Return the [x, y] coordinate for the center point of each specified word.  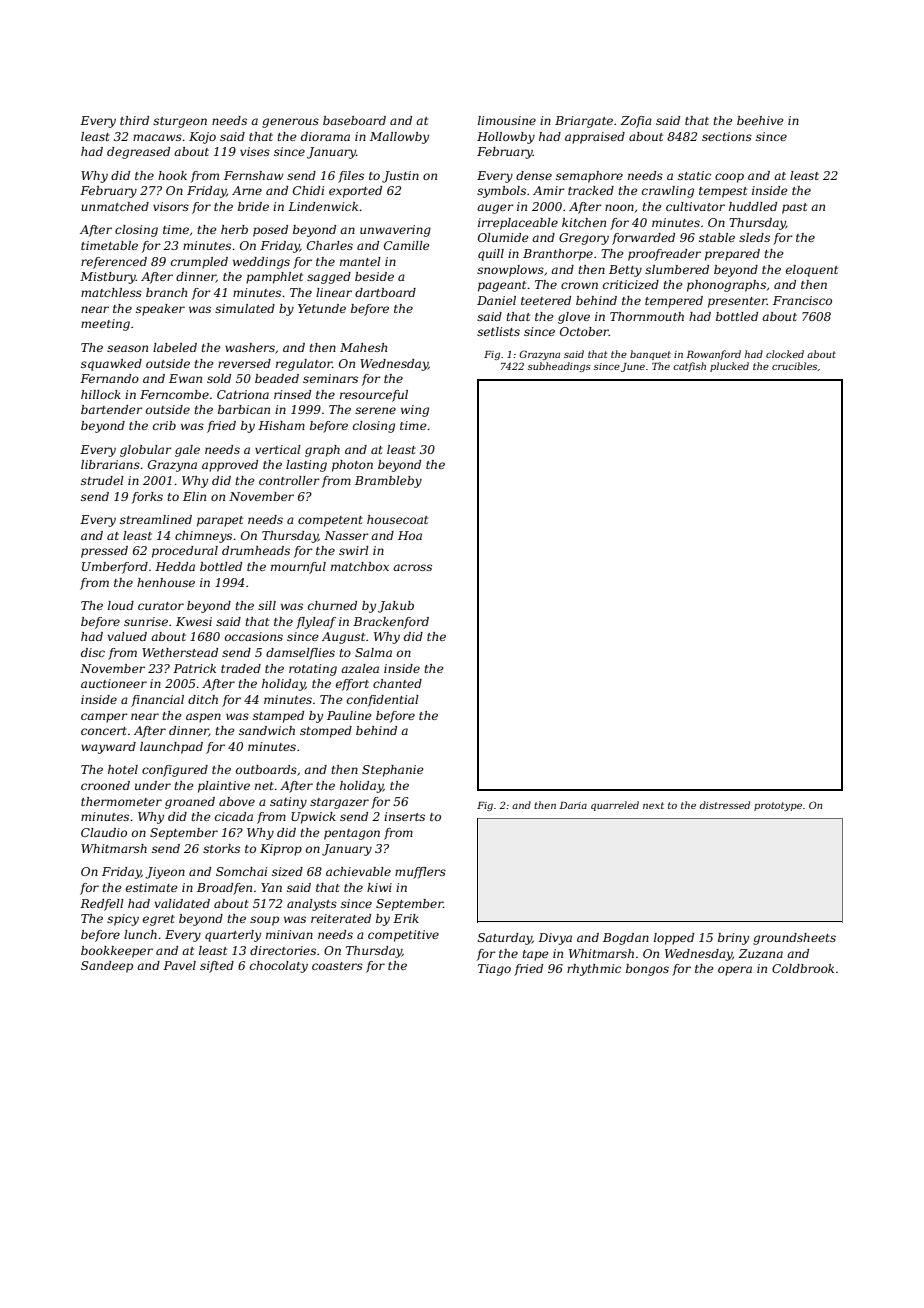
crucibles [794, 366]
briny [733, 939]
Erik [406, 918]
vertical [278, 449]
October [584, 331]
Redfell [102, 905]
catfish [689, 367]
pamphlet [274, 278]
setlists [498, 331]
